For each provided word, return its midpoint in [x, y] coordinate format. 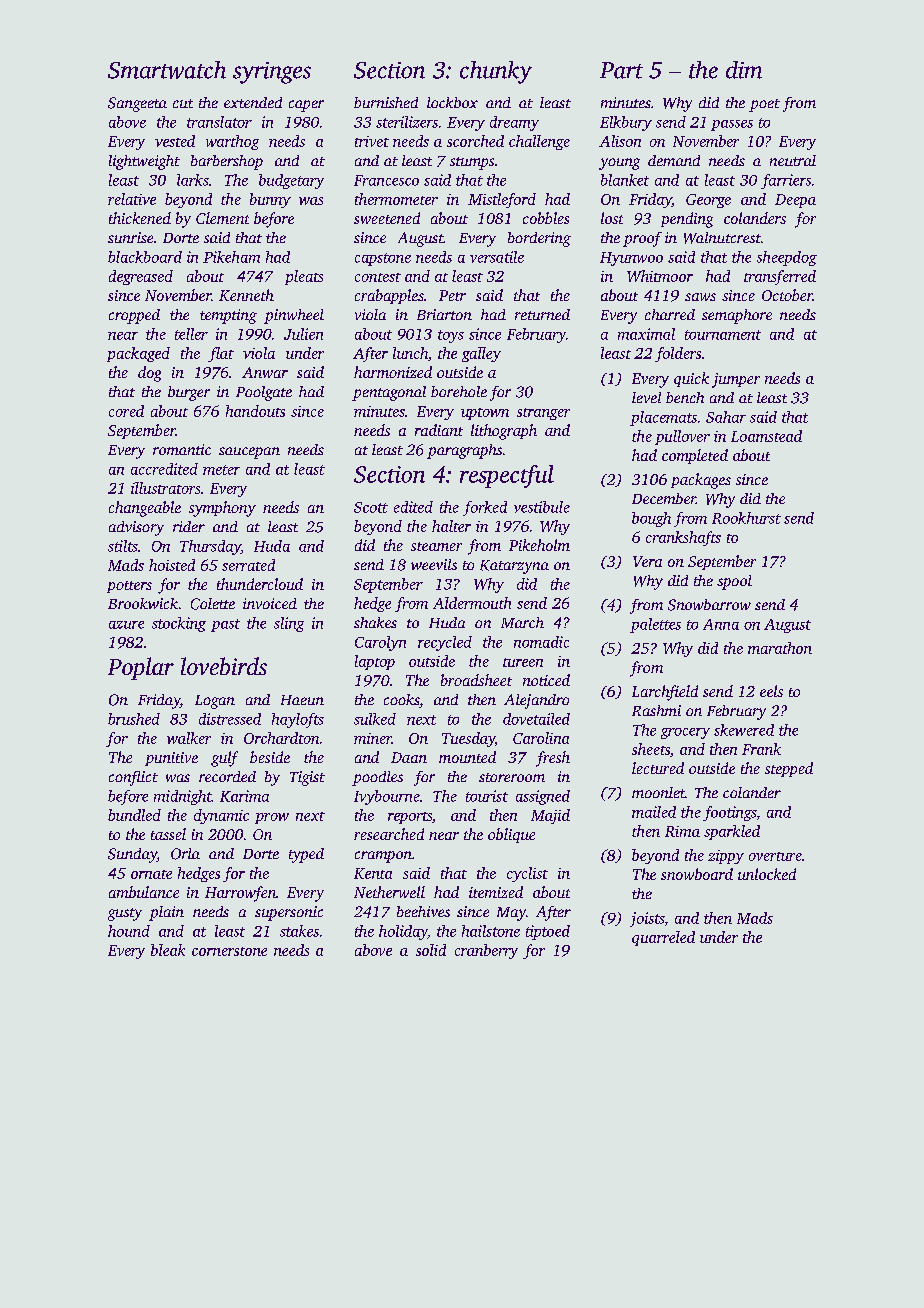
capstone [383, 259]
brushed [134, 719]
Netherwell [389, 892]
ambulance [144, 892]
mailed [654, 812]
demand [674, 160]
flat [221, 354]
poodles [377, 778]
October [787, 295]
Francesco [386, 180]
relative [132, 199]
